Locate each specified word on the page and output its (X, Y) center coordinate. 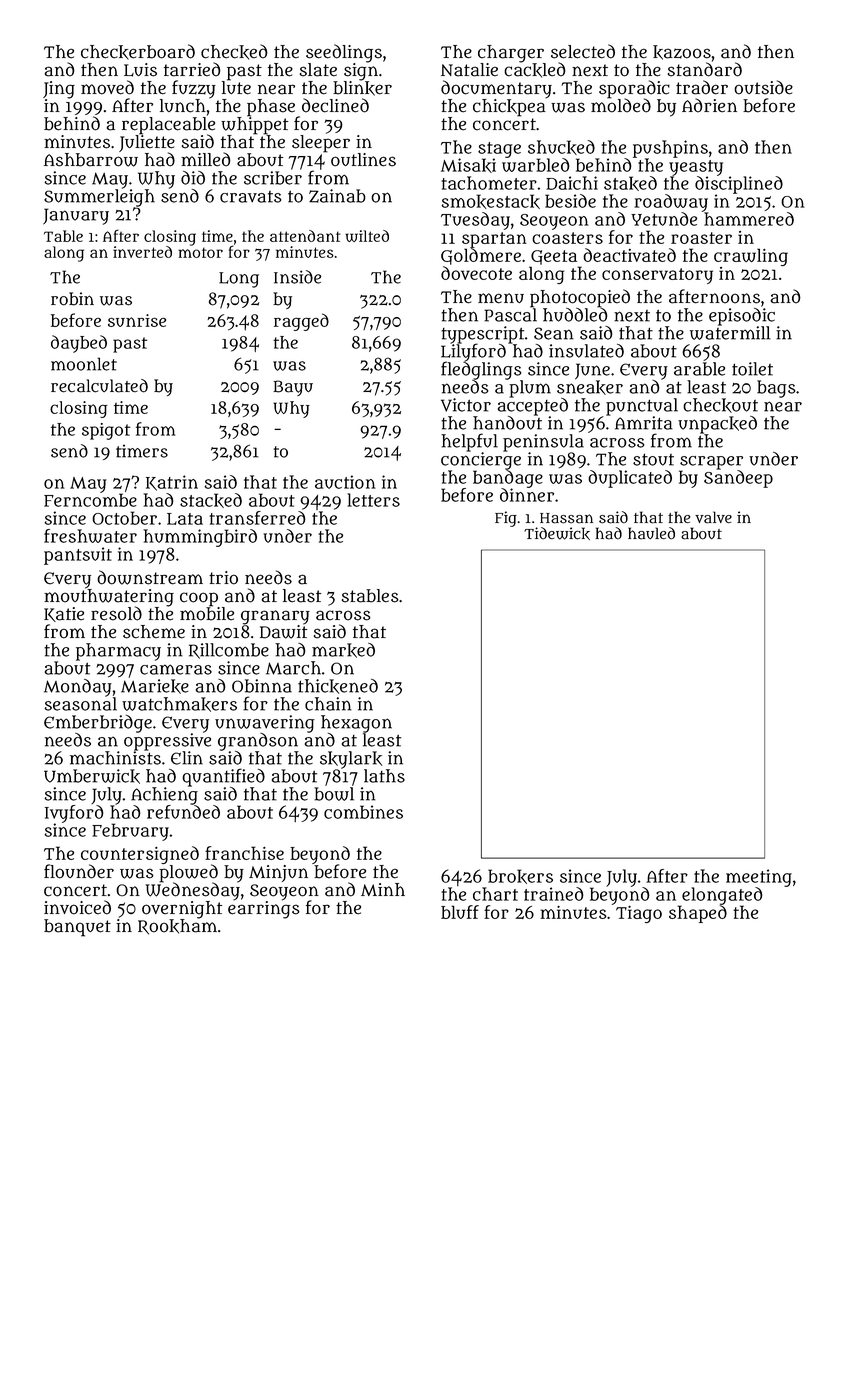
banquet (77, 928)
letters (373, 500)
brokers (520, 876)
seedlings (344, 53)
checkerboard (138, 52)
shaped (698, 914)
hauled (651, 533)
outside (763, 87)
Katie (64, 614)
